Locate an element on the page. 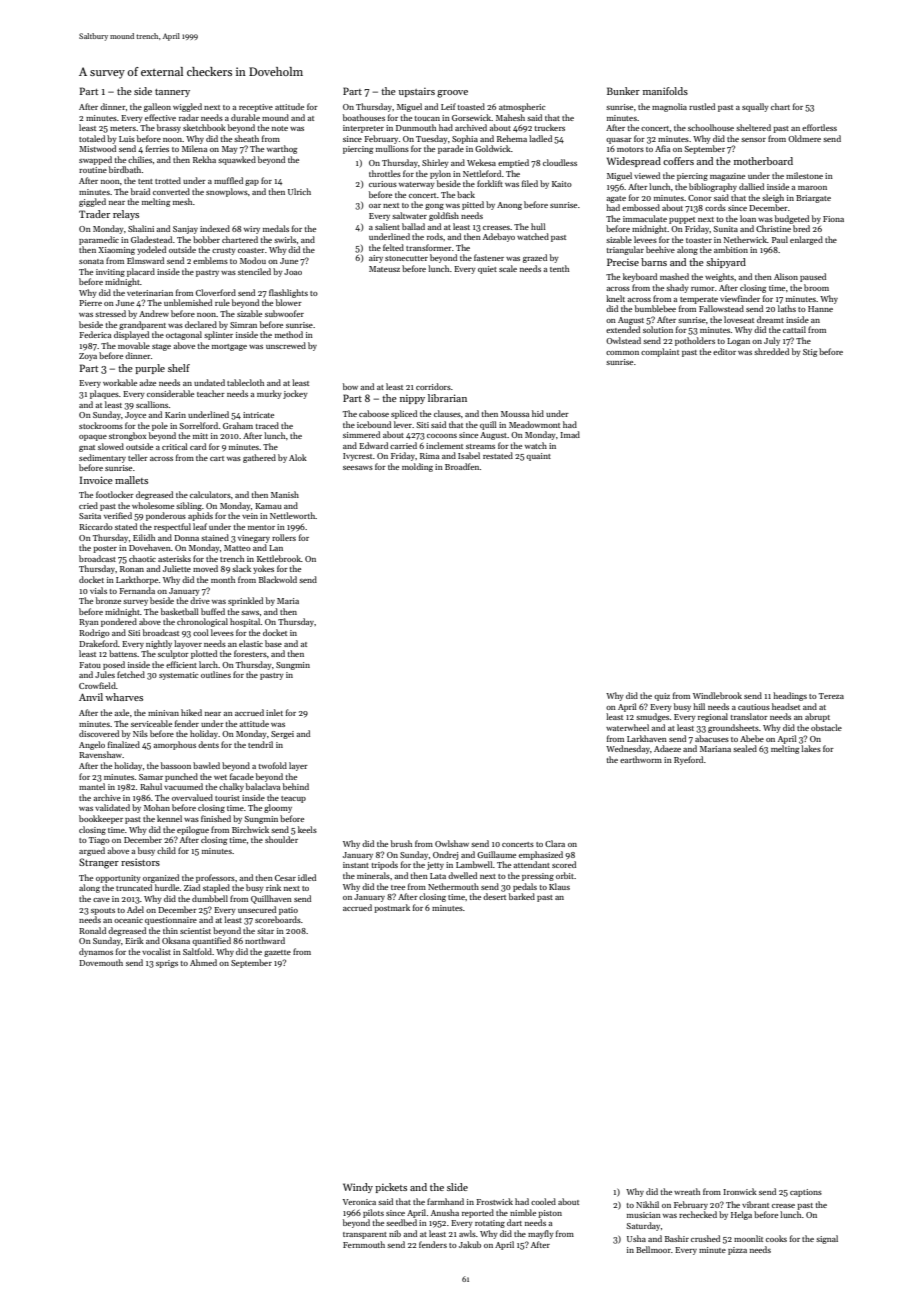 The height and width of the page is (1308, 924). Simran is located at coordinates (243, 325).
